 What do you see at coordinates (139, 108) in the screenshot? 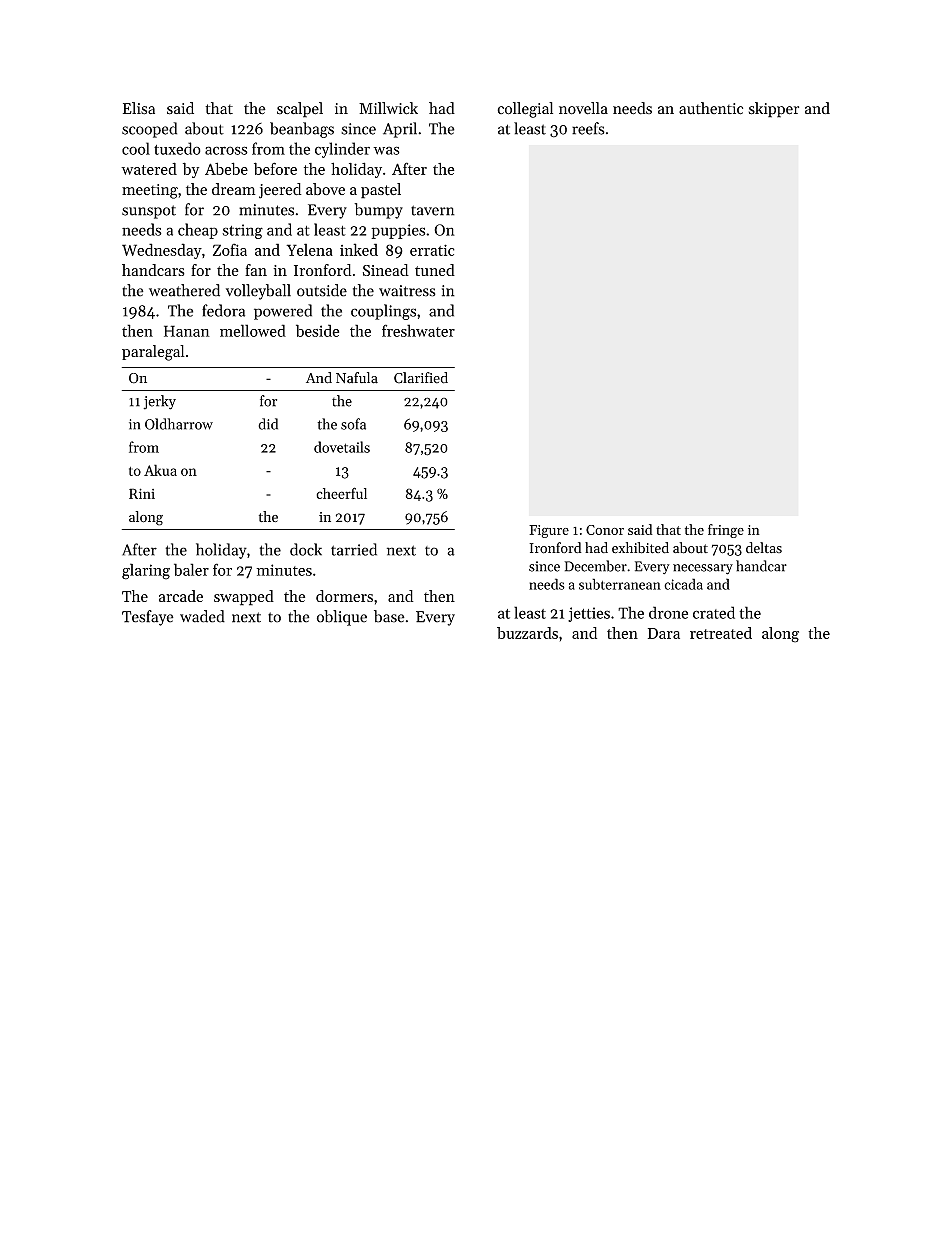
I see `Elisa` at bounding box center [139, 108].
